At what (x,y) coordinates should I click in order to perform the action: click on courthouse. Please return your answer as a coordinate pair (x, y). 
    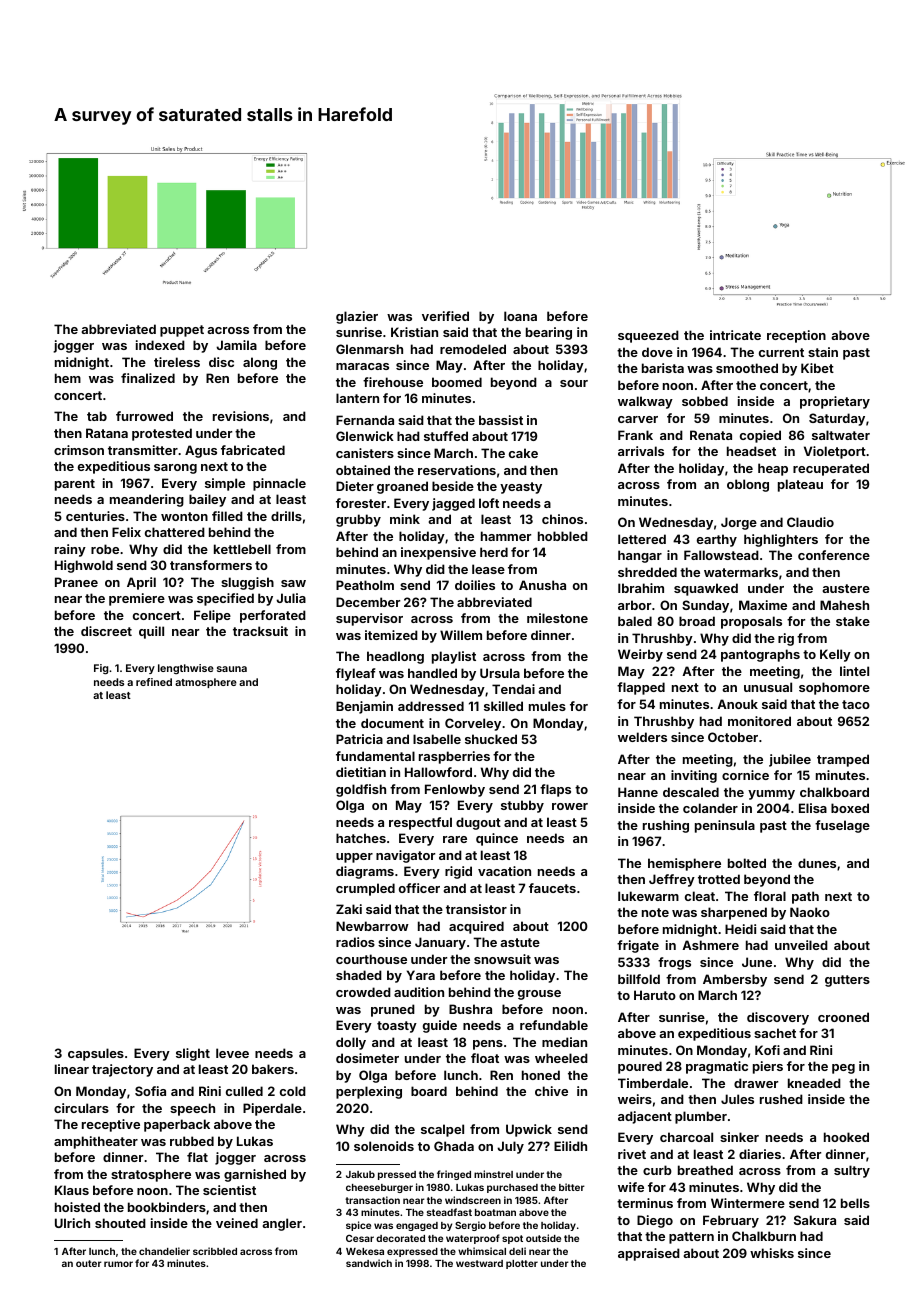
    Looking at the image, I should click on (371, 959).
